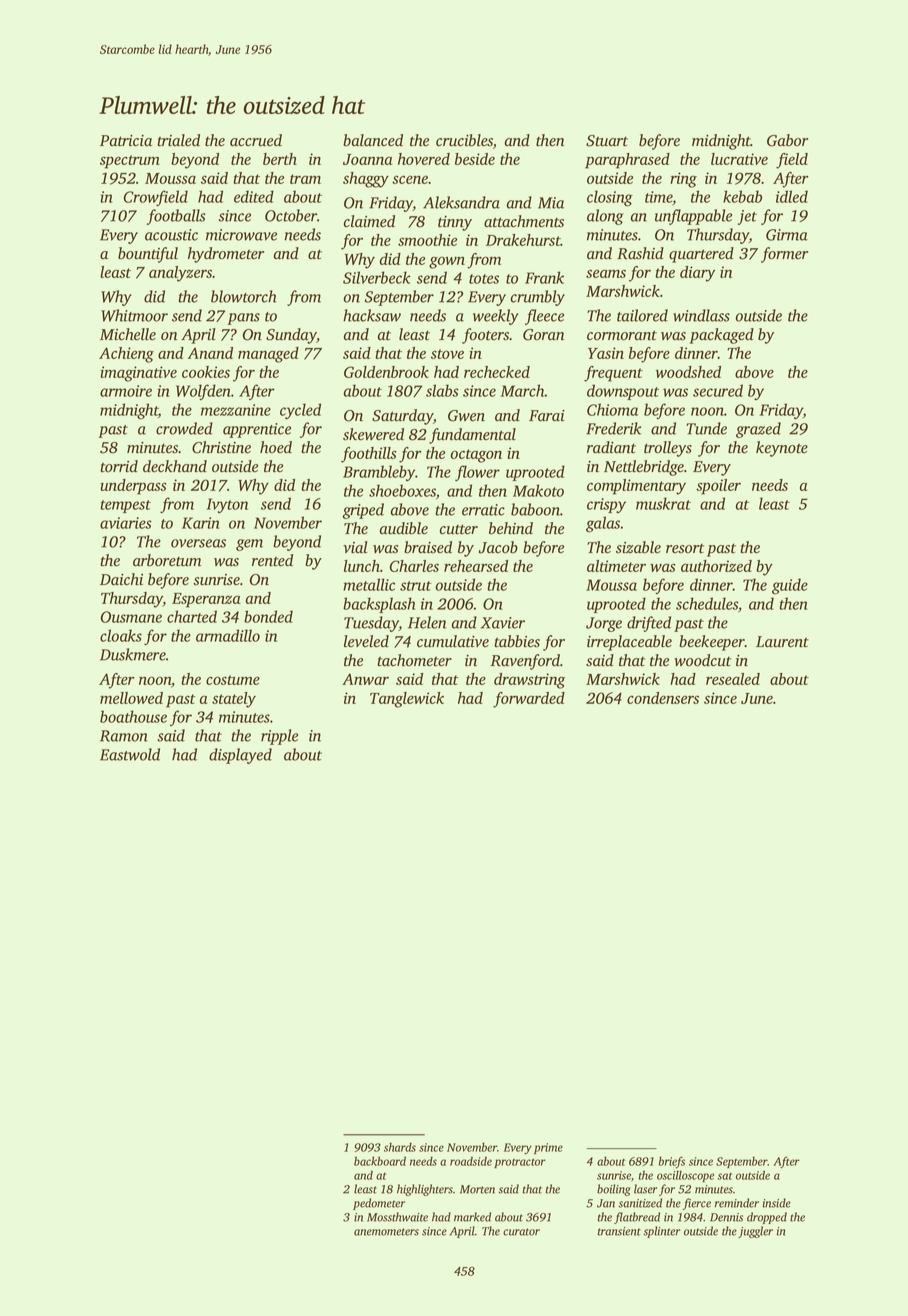 This screenshot has width=908, height=1316. I want to click on trialed, so click(178, 140).
